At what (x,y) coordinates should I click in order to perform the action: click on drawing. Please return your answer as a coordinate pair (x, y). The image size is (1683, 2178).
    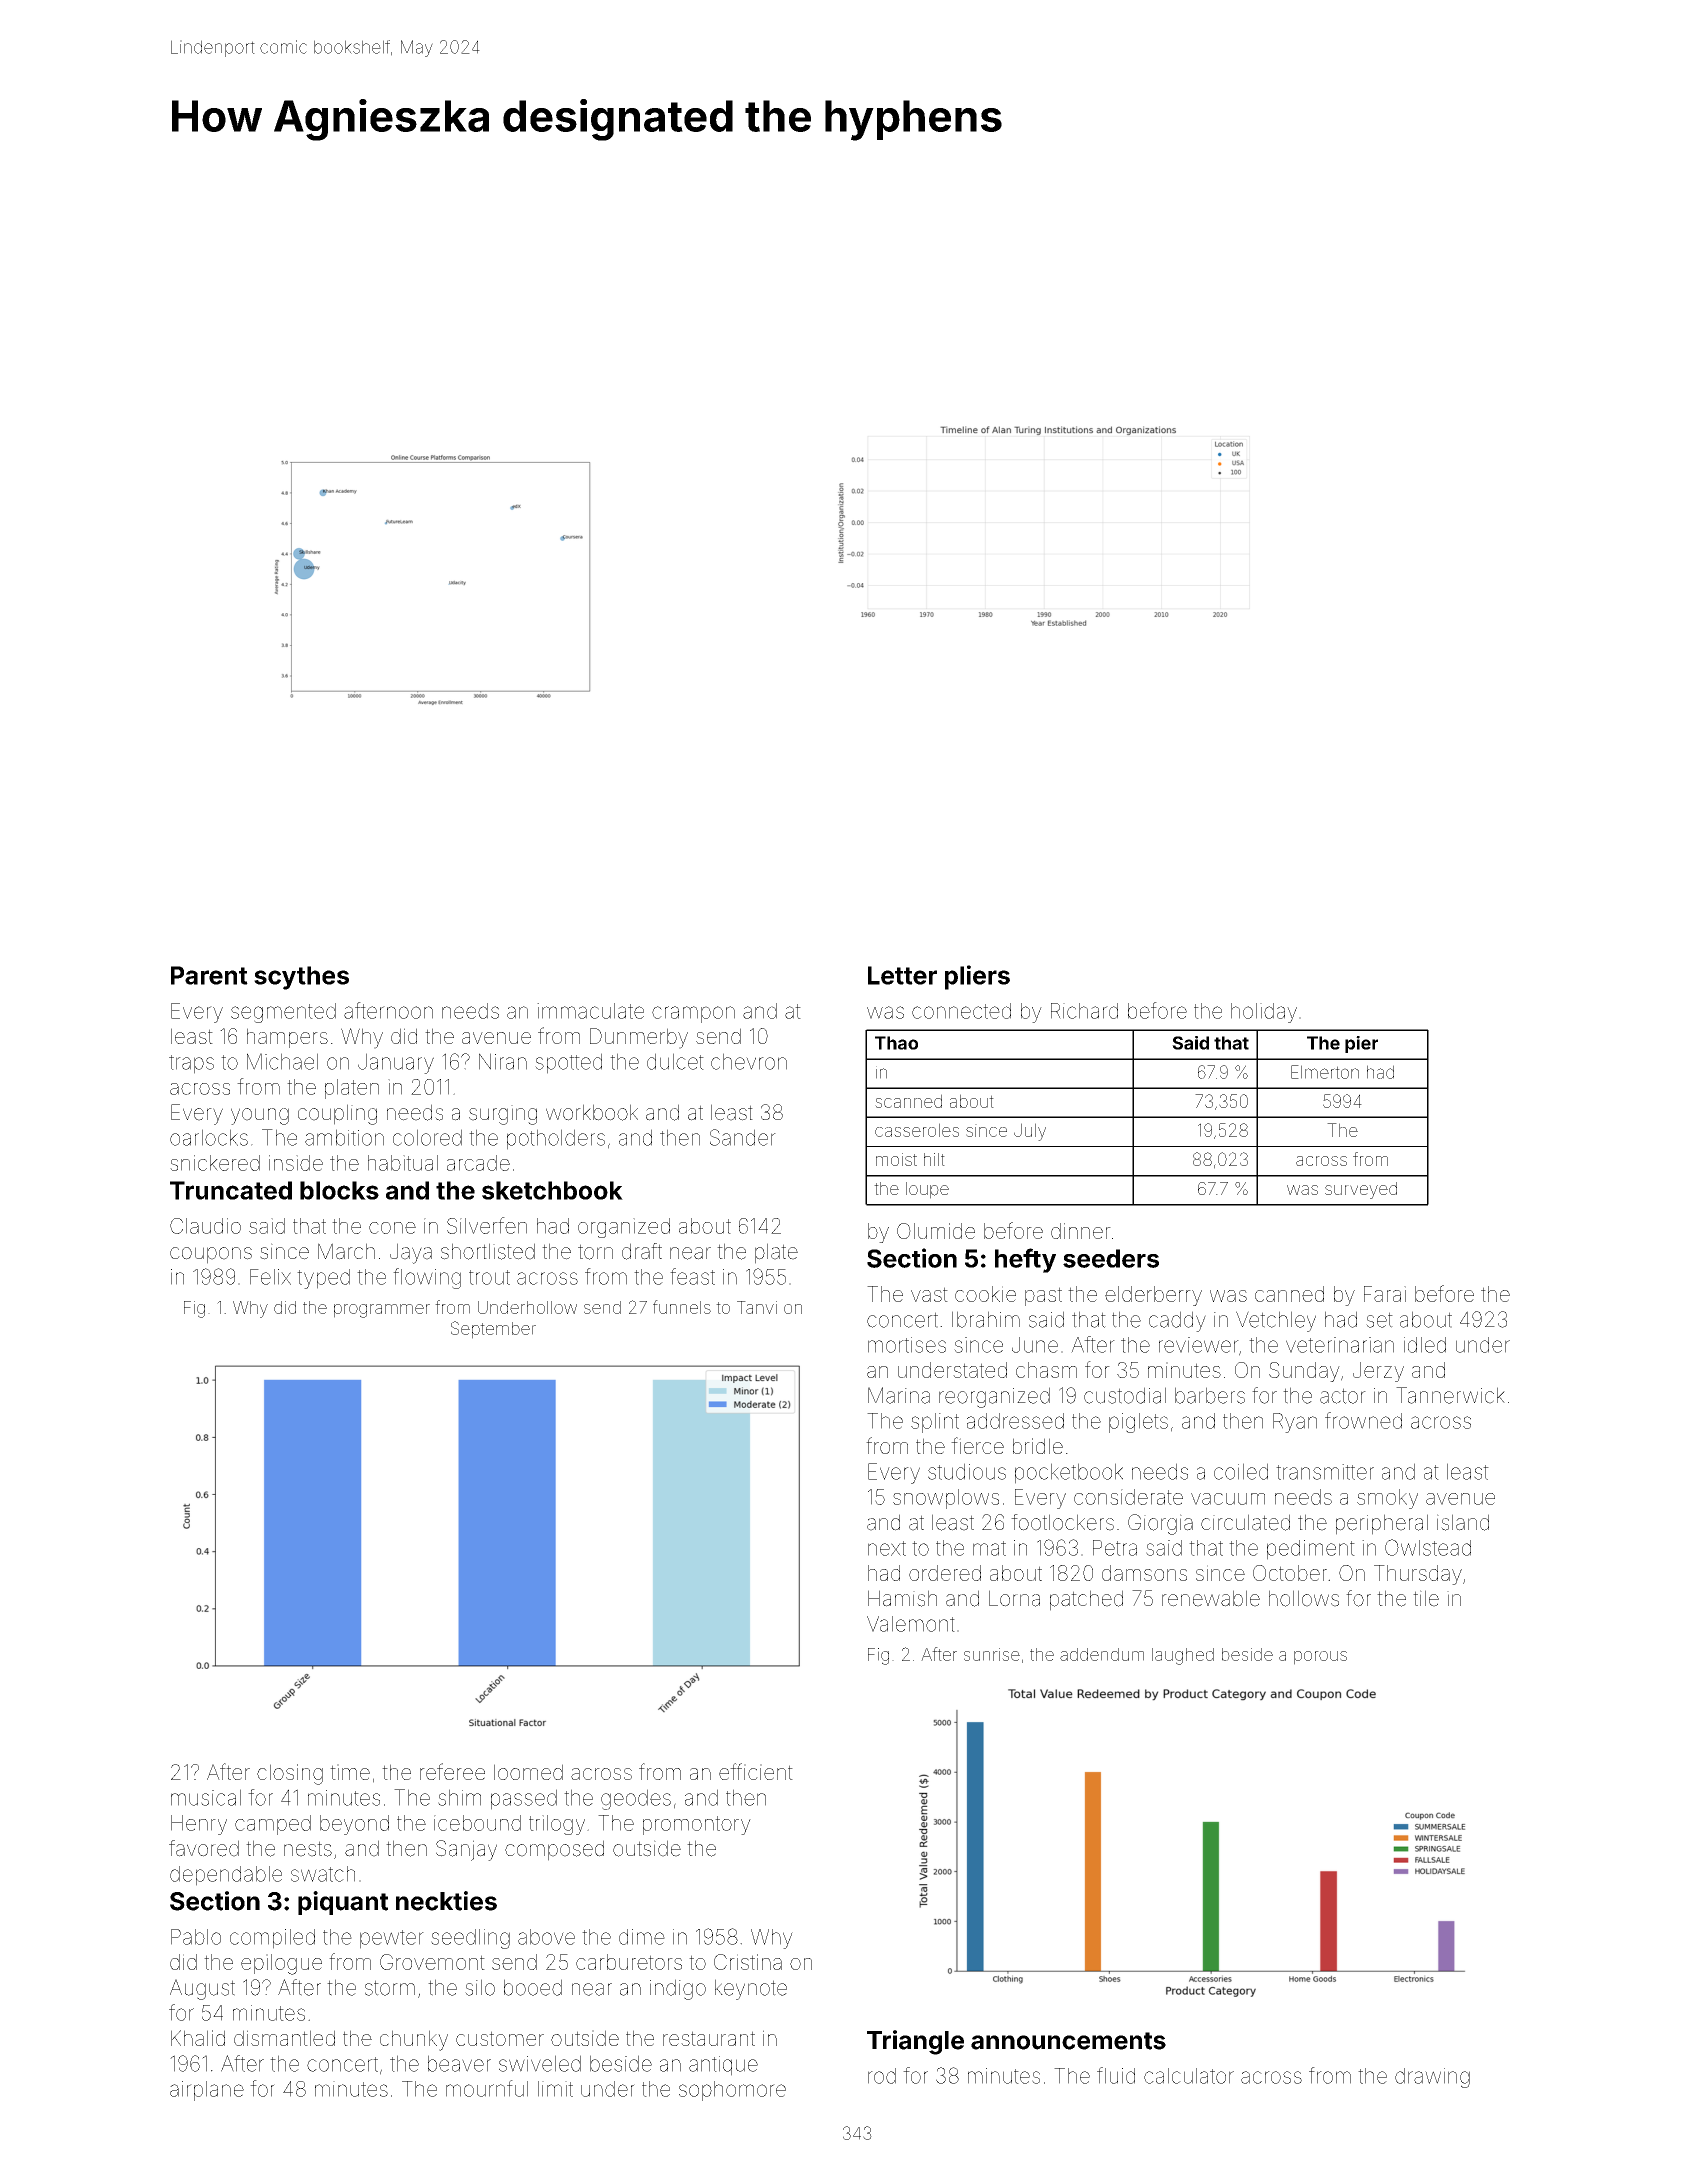
    Looking at the image, I should click on (1432, 2078).
